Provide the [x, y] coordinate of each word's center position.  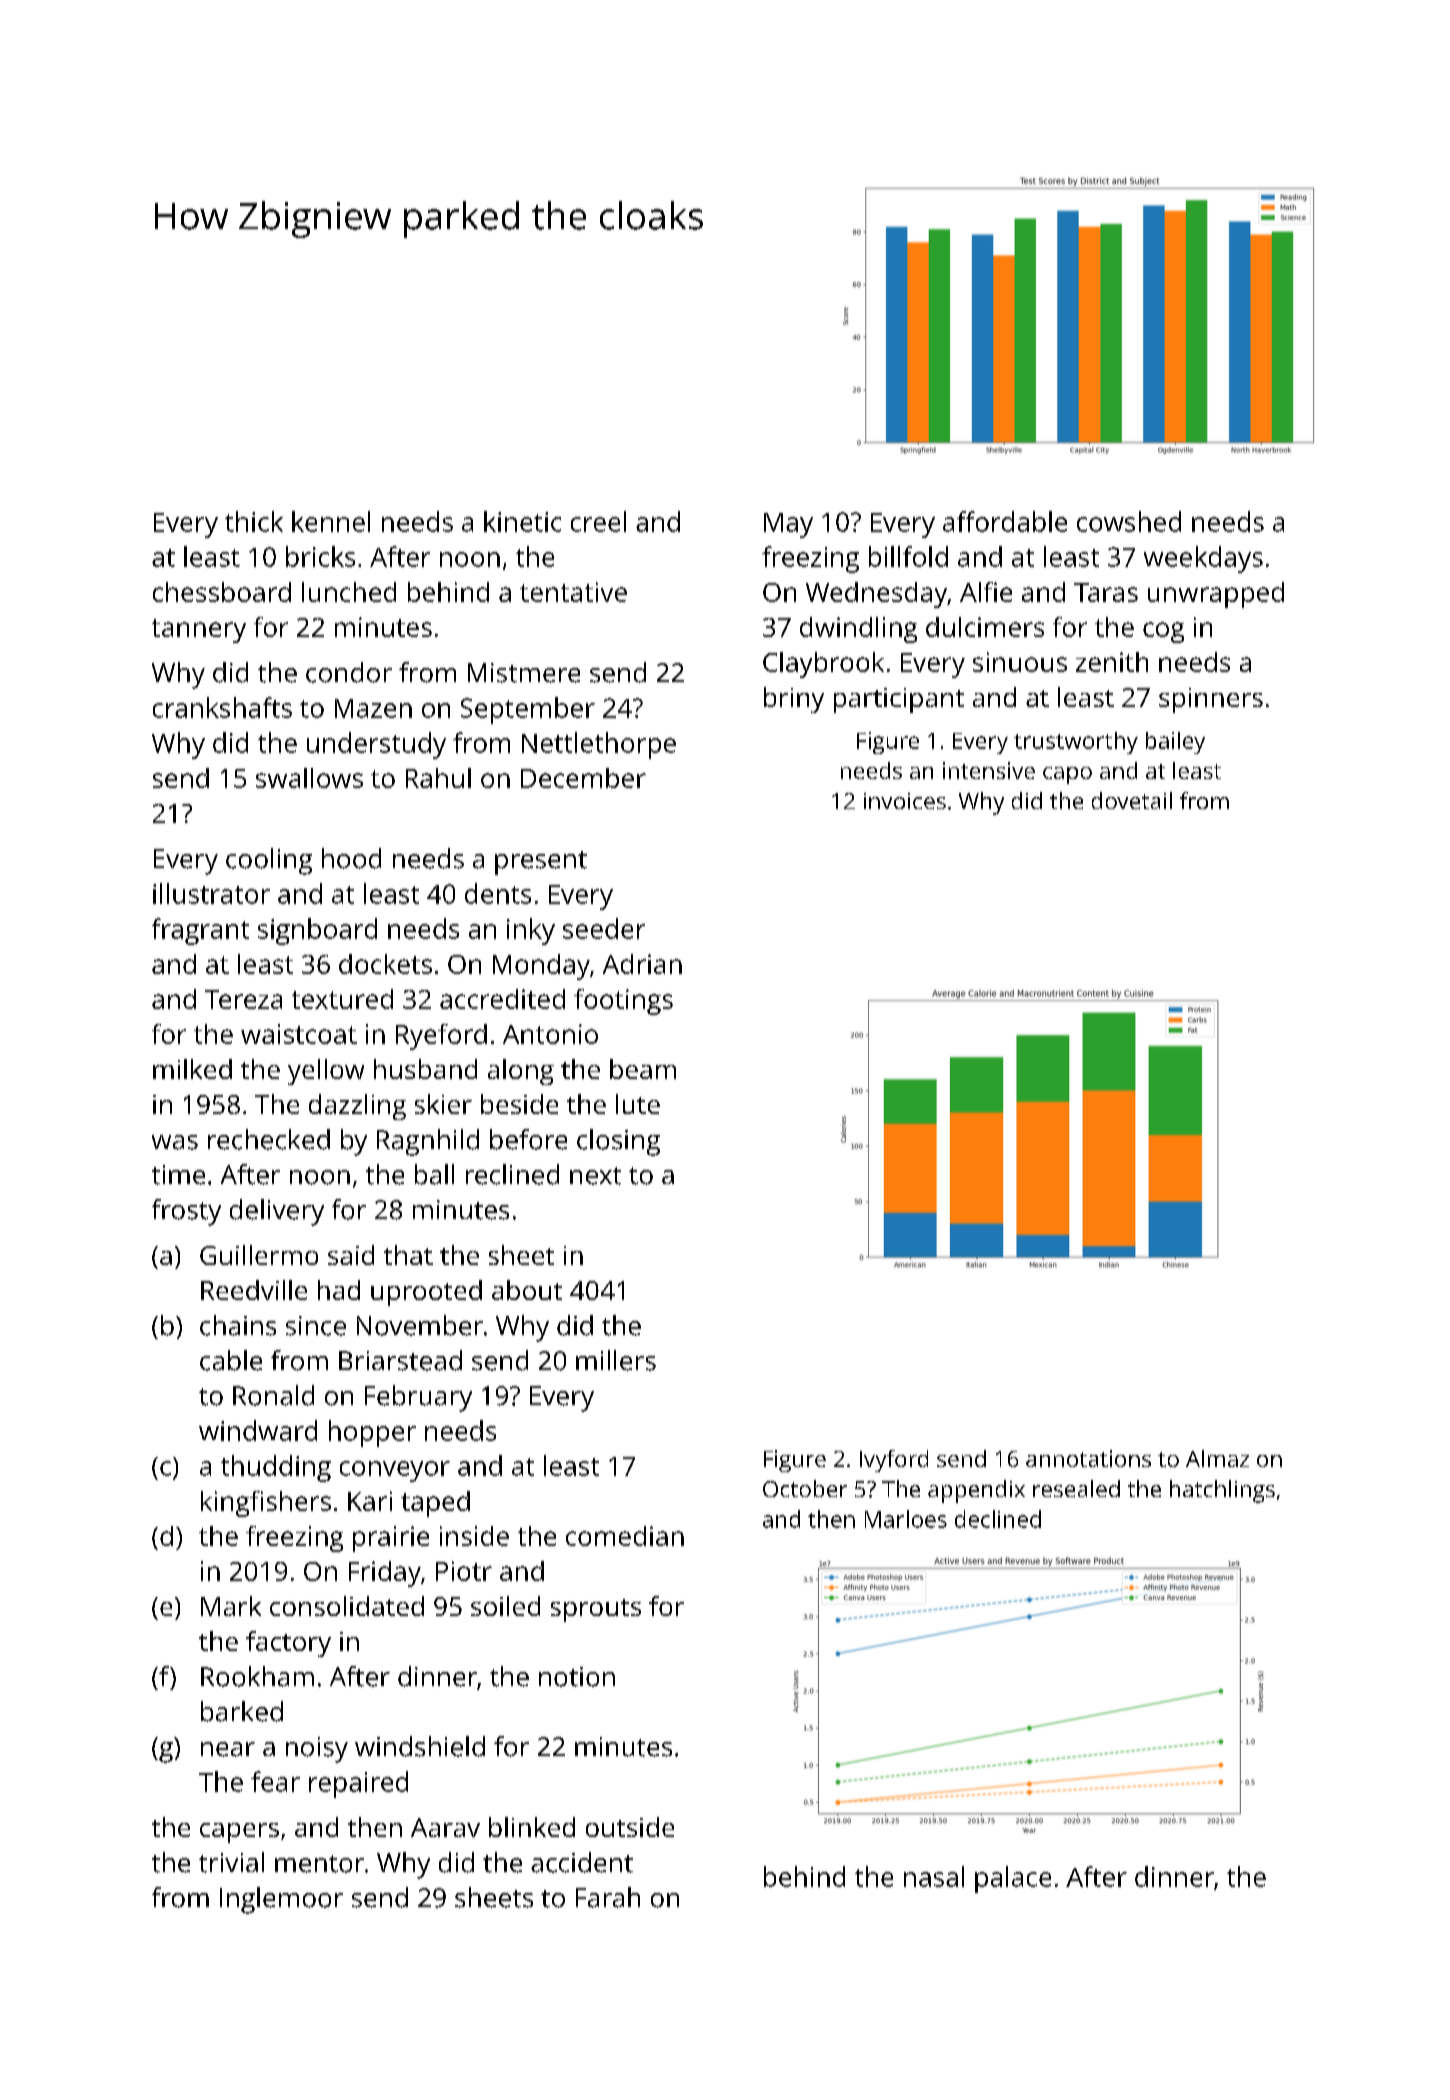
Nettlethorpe [599, 745]
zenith [1112, 662]
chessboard [222, 592]
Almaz [1217, 1458]
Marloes [906, 1519]
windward [258, 1430]
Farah [608, 1897]
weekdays [1203, 559]
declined [998, 1519]
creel [598, 521]
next [595, 1176]
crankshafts [222, 707]
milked [192, 1069]
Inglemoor [281, 1900]
